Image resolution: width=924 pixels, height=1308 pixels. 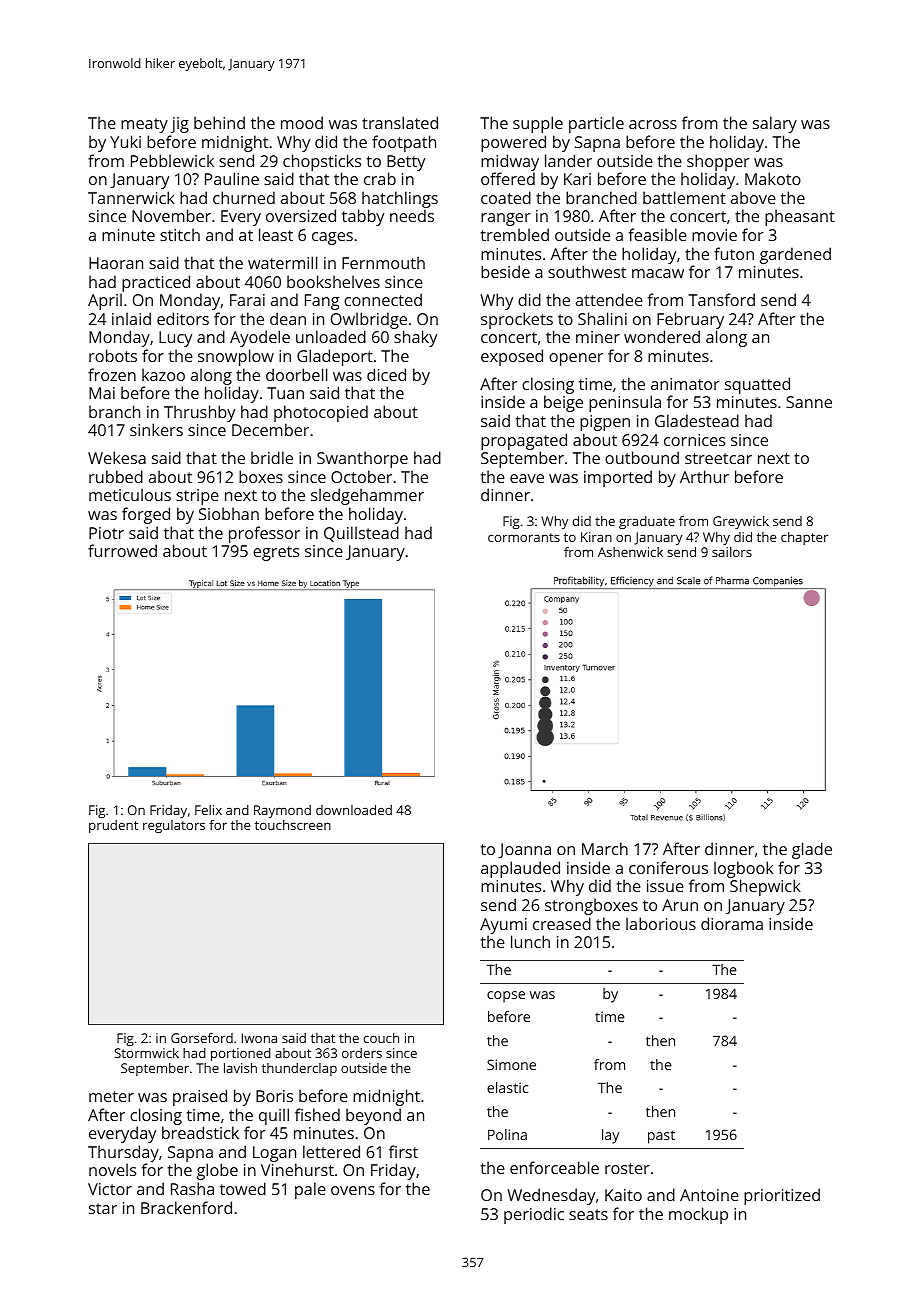 What do you see at coordinates (103, 1208) in the page?
I see `star` at bounding box center [103, 1208].
